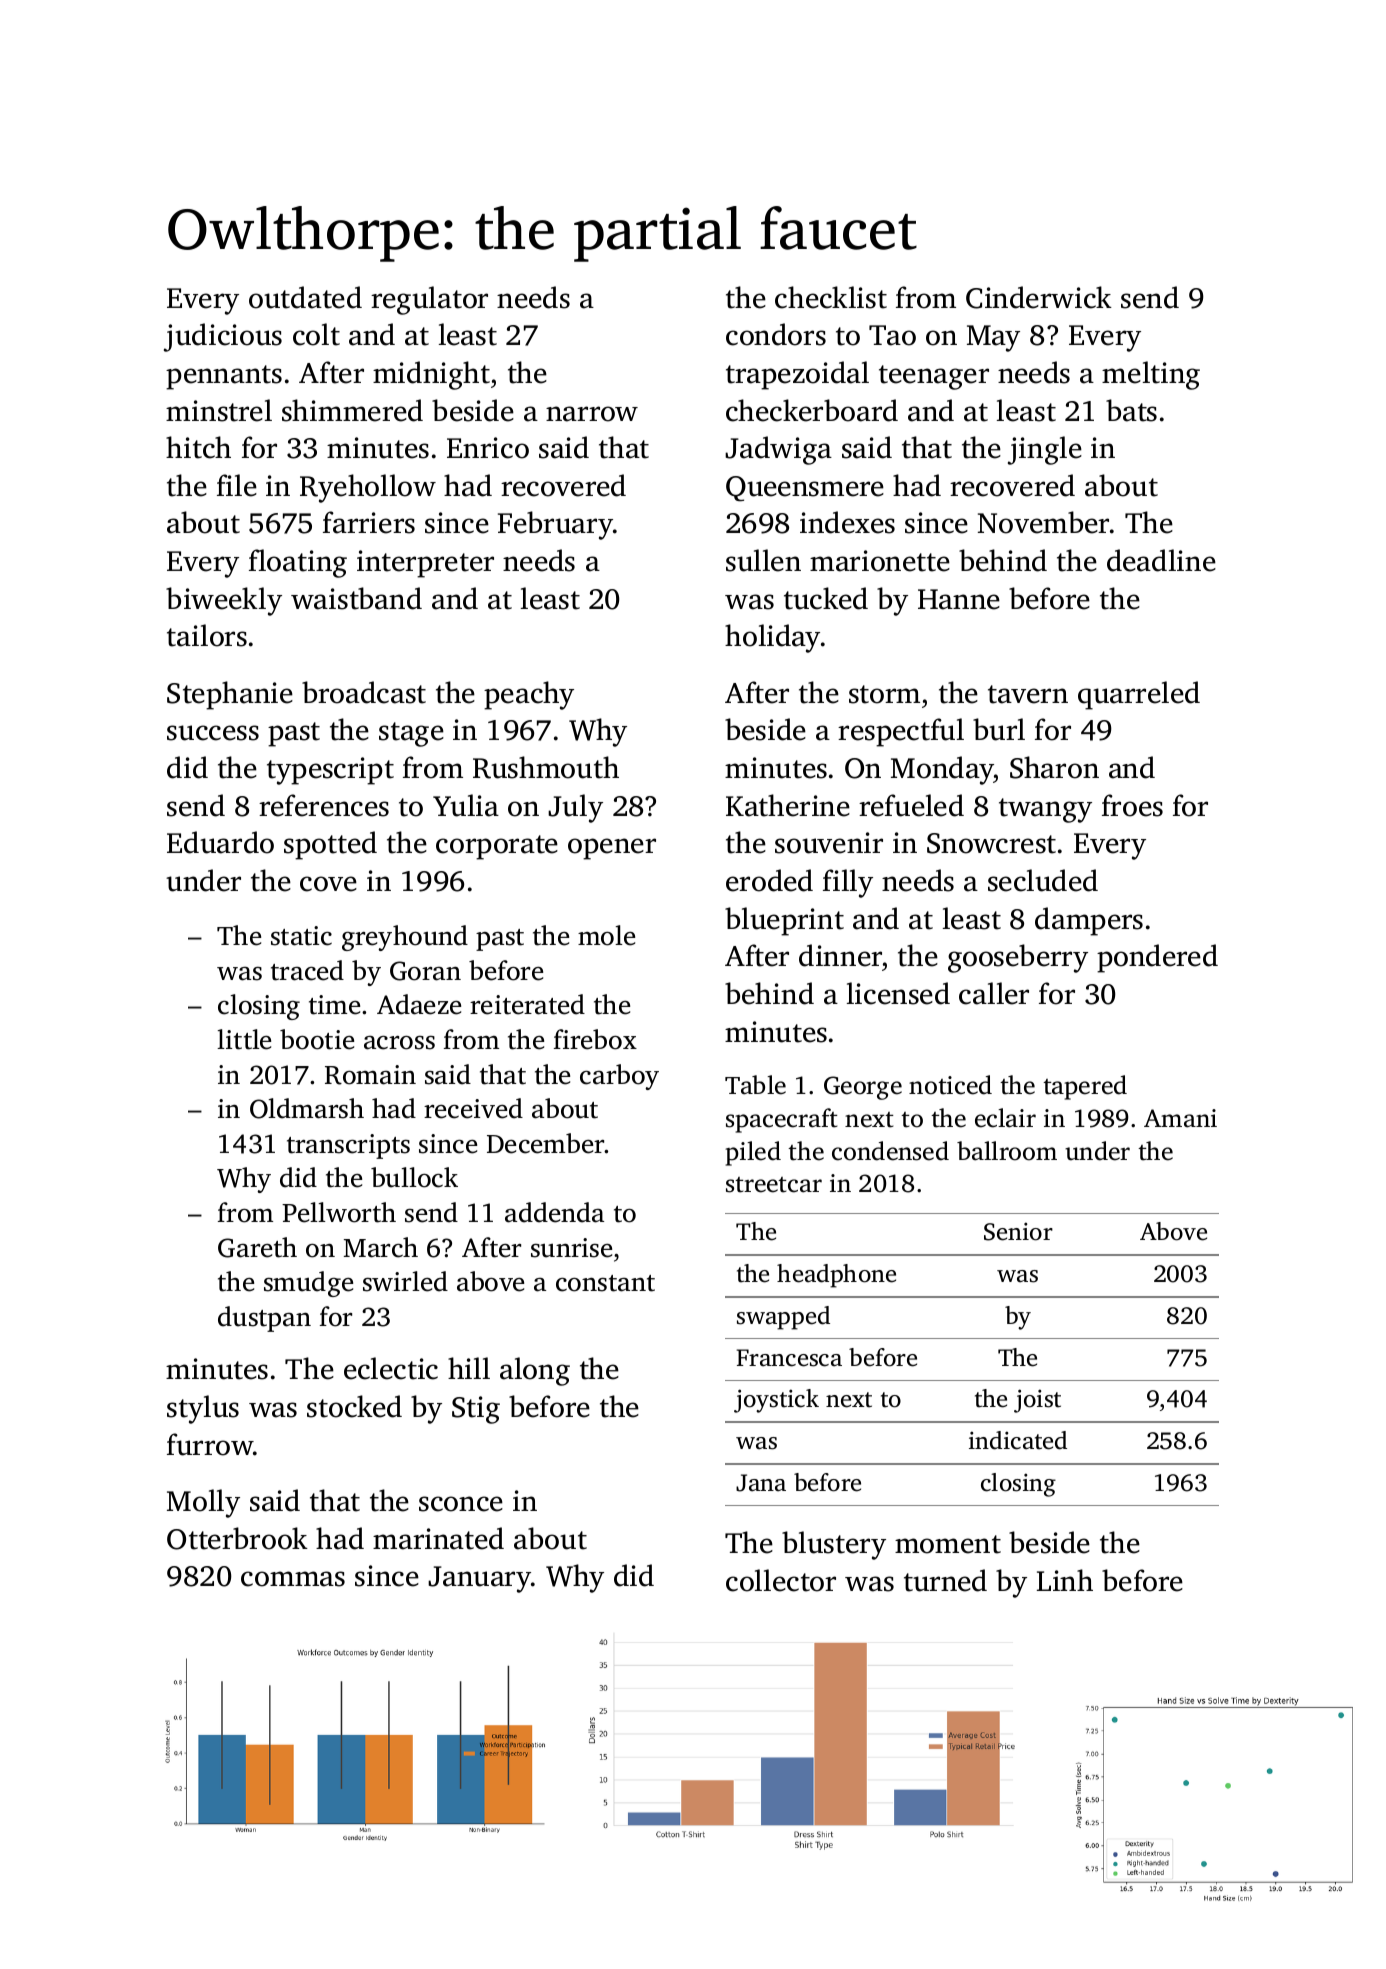 The image size is (1386, 1969). What do you see at coordinates (301, 936) in the screenshot?
I see `static` at bounding box center [301, 936].
